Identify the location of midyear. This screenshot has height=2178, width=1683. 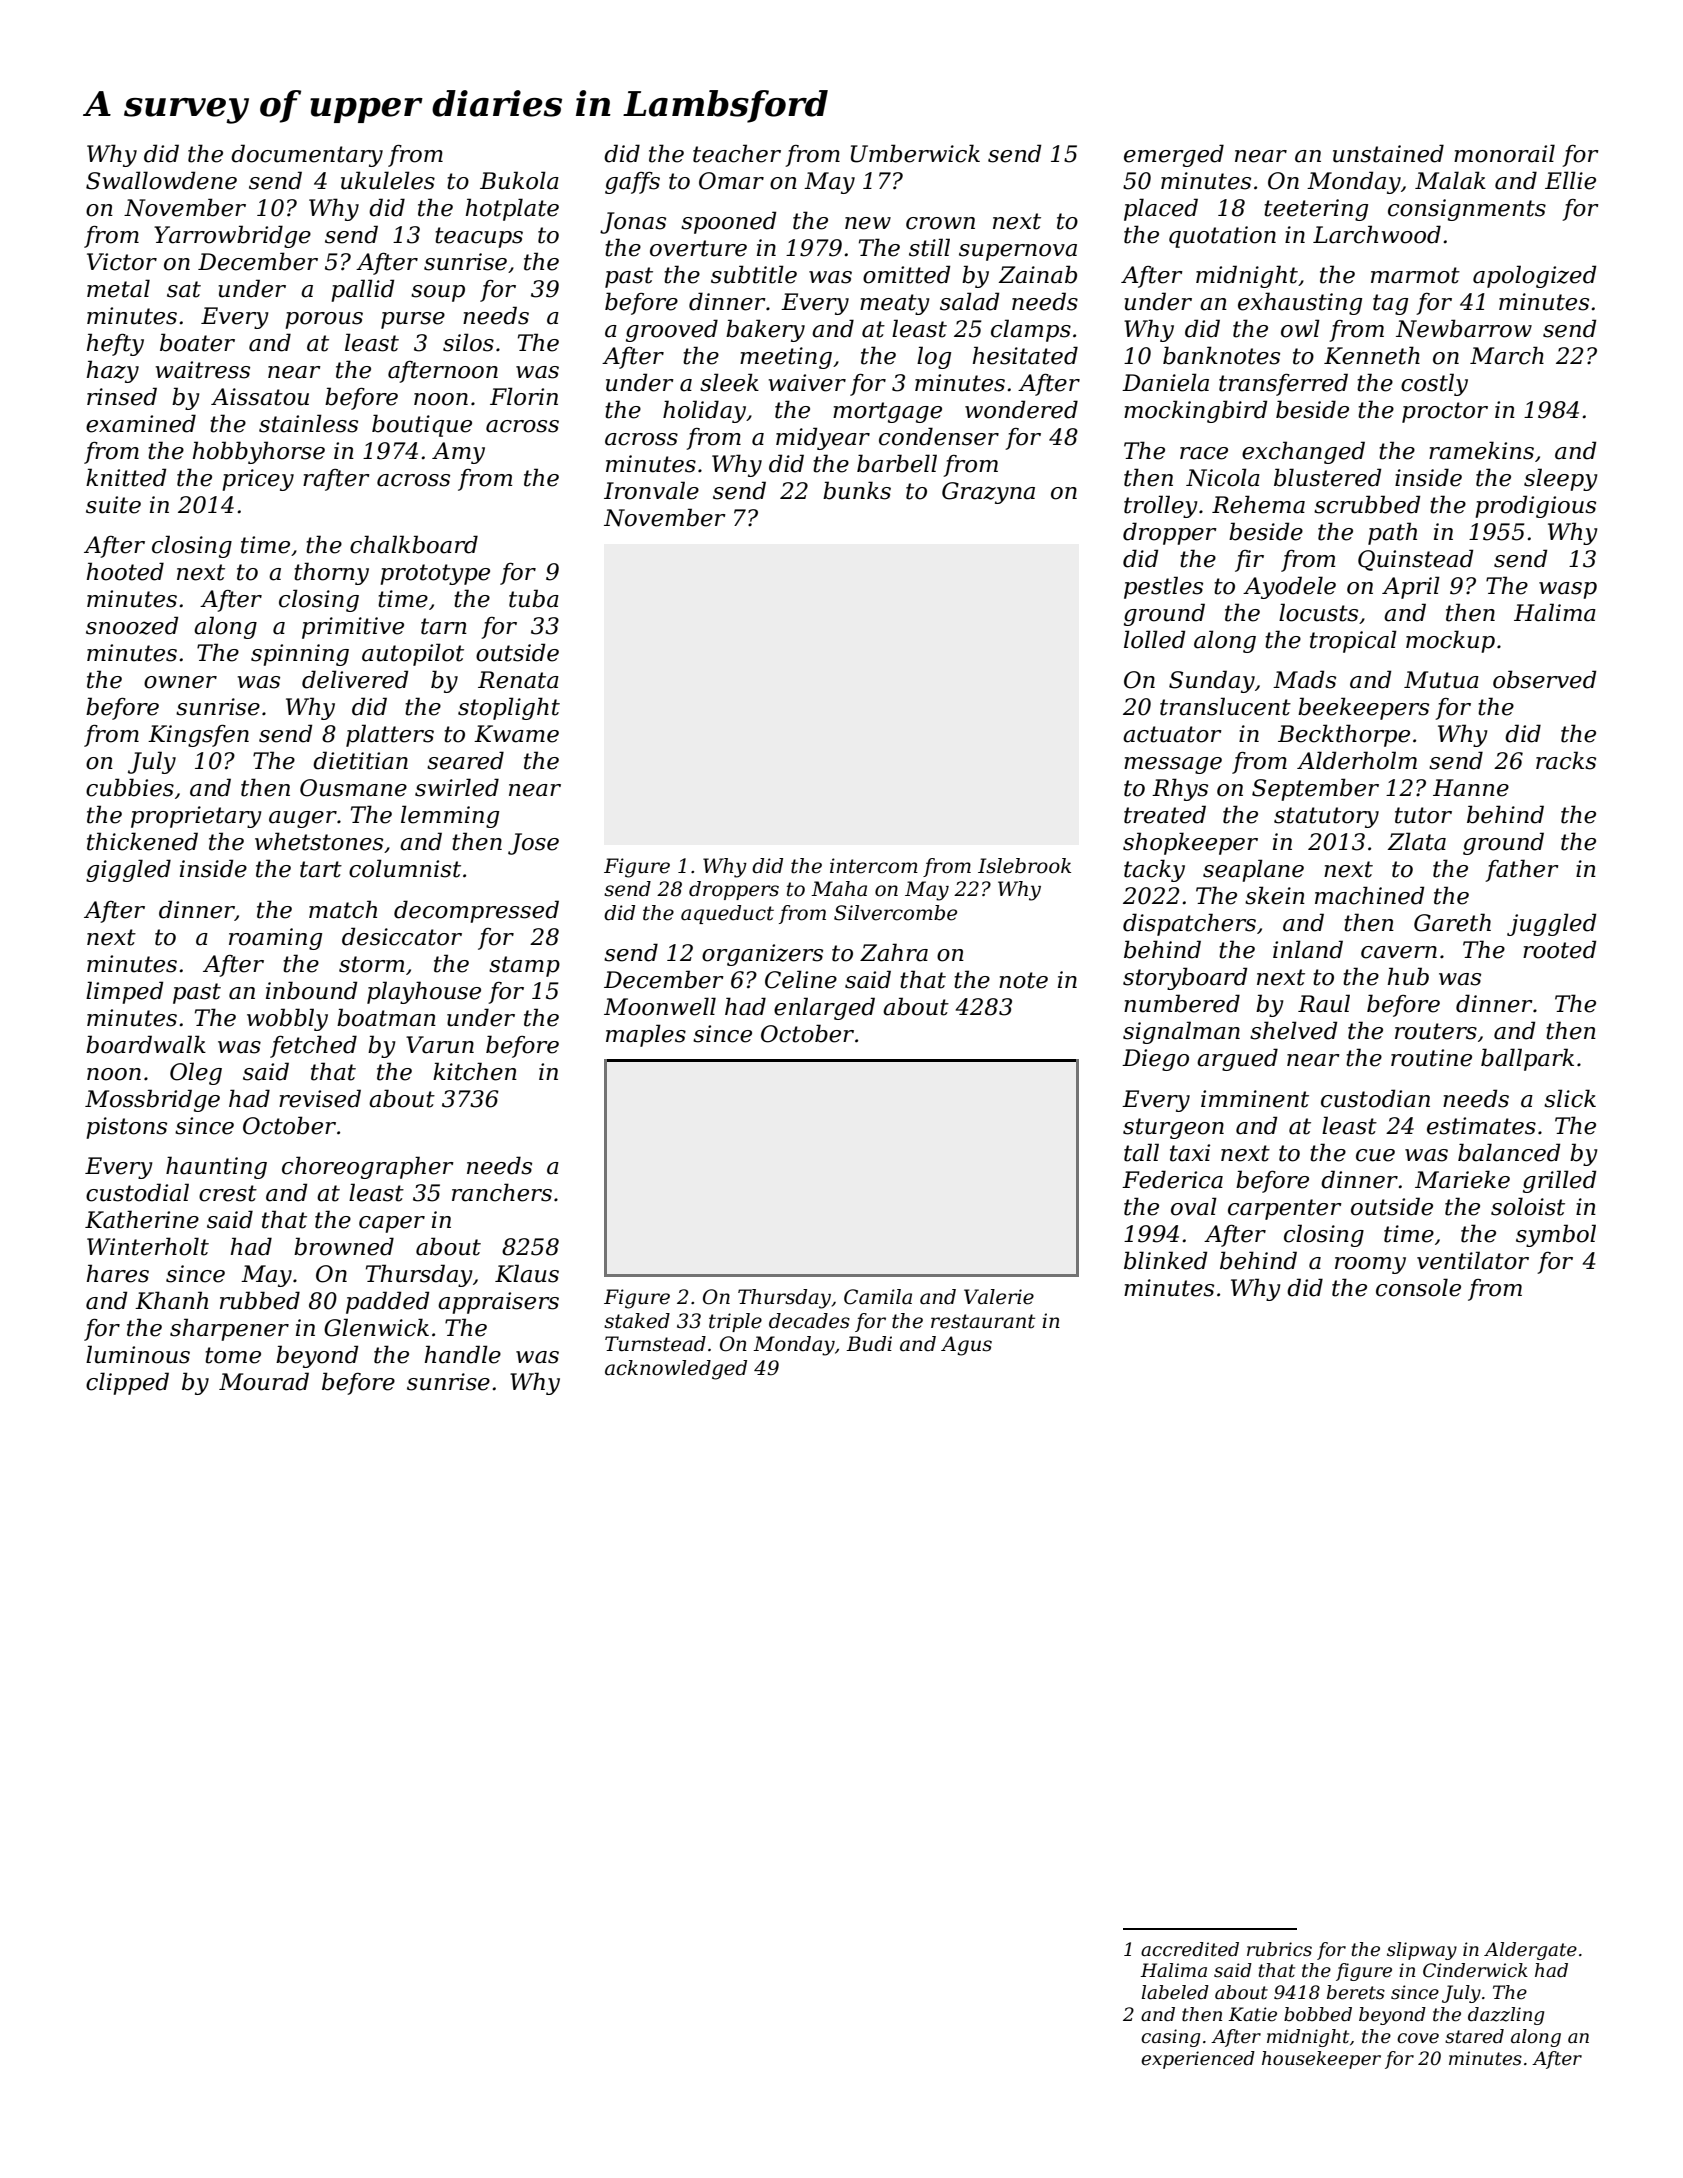
(823, 438).
